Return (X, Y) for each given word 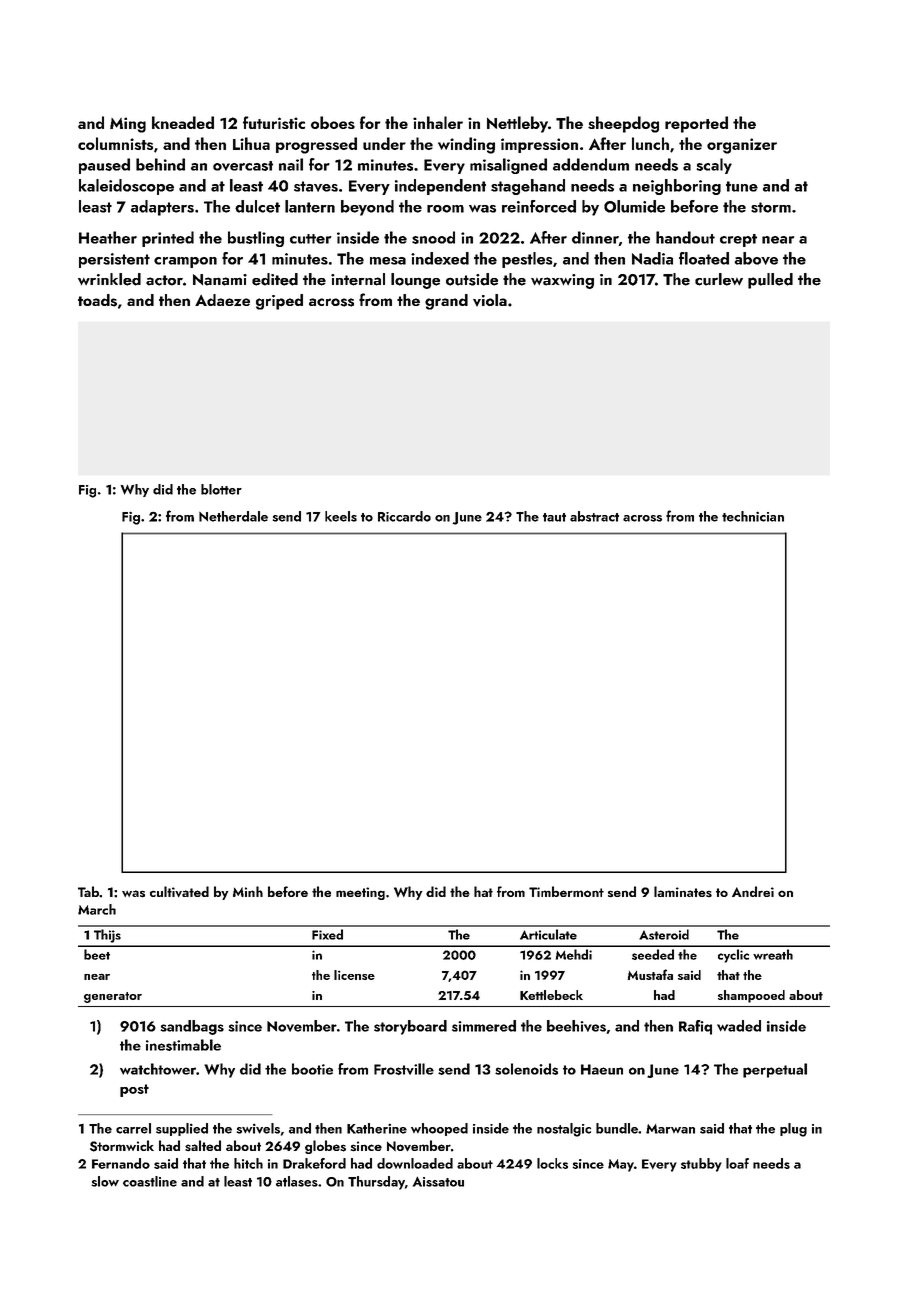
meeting (360, 893)
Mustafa (650, 974)
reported (696, 124)
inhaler (438, 122)
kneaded (183, 122)
